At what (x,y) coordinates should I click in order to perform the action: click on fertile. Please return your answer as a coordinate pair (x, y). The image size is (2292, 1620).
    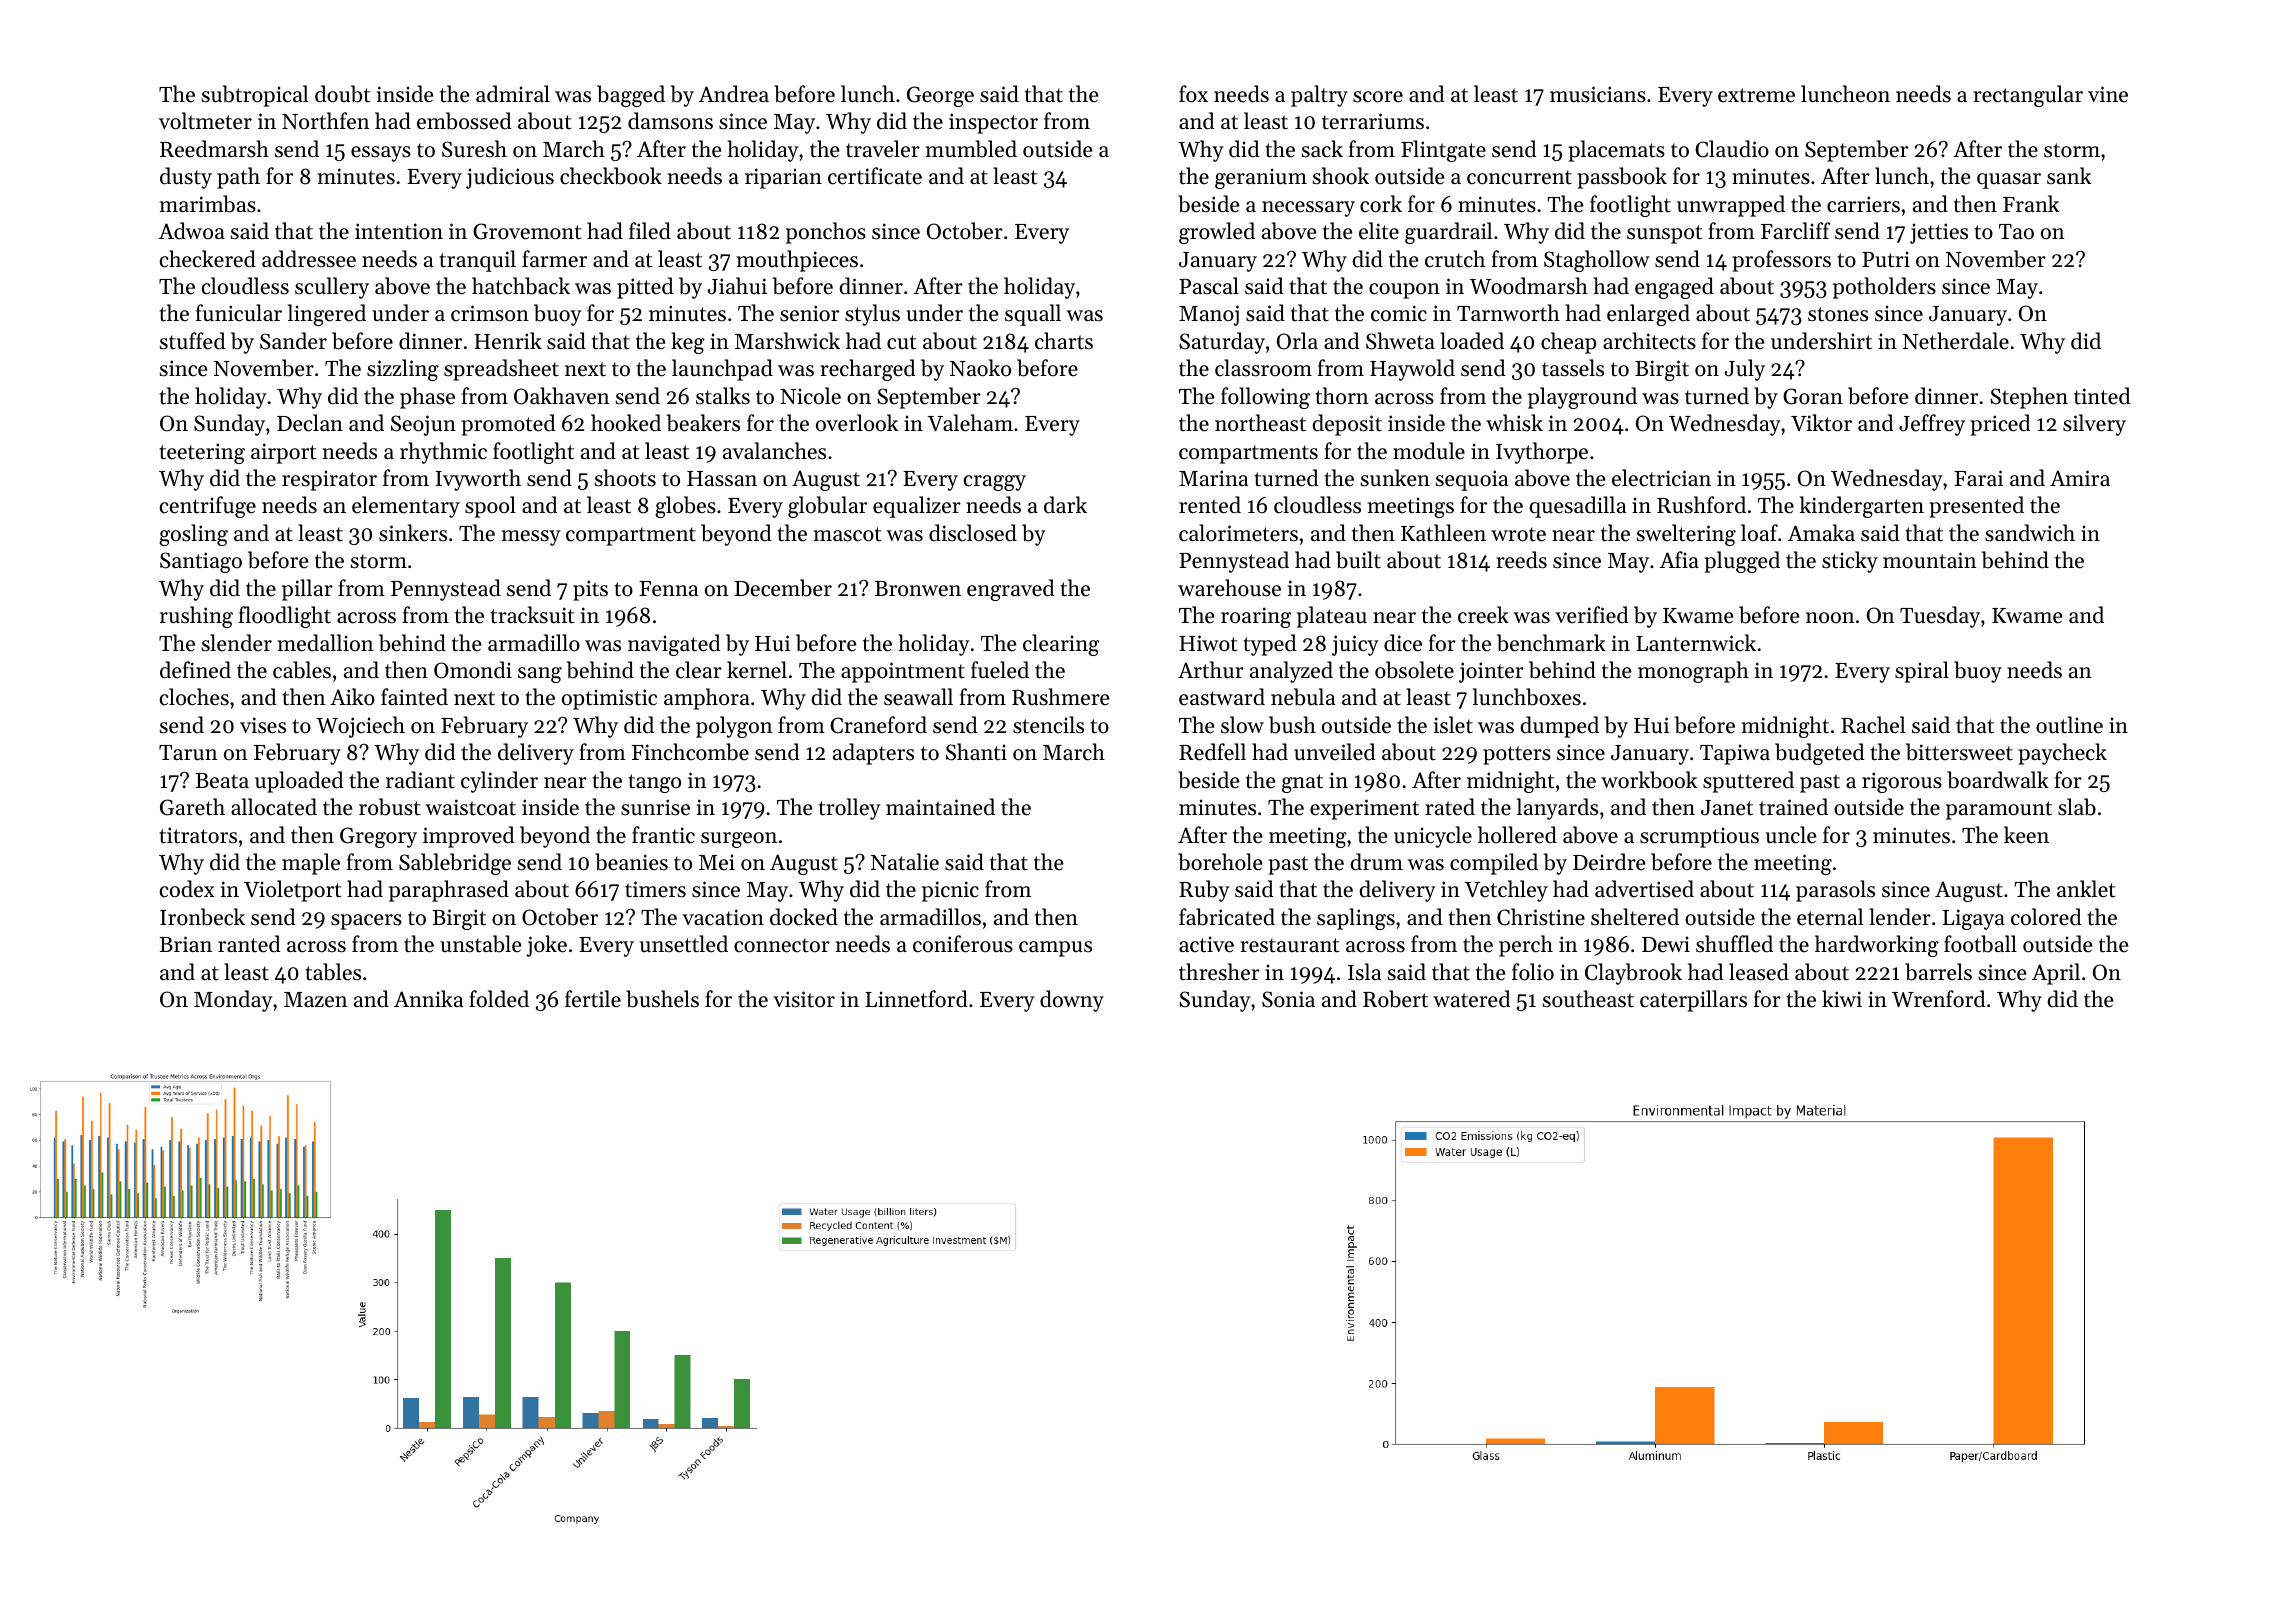
    Looking at the image, I should click on (593, 999).
